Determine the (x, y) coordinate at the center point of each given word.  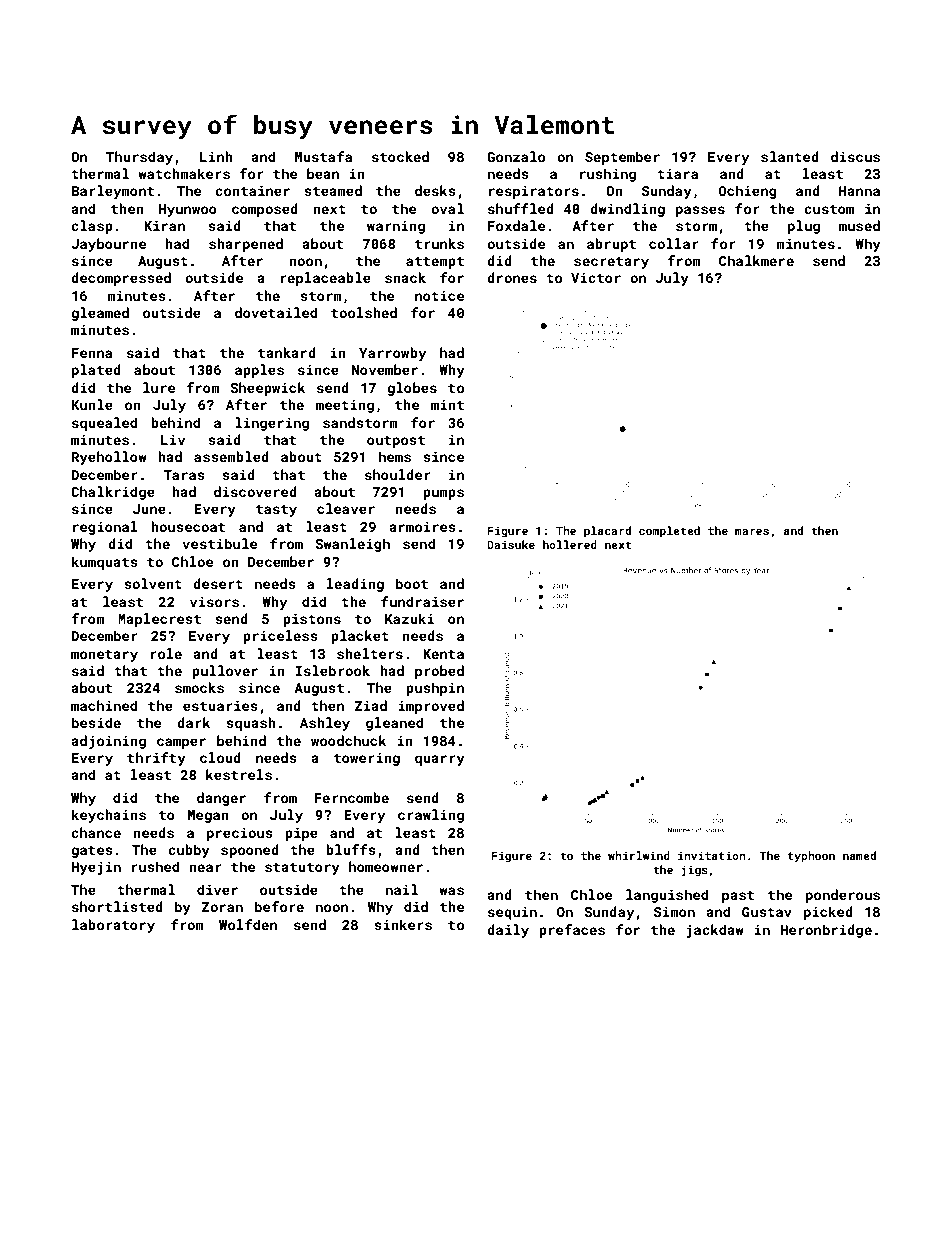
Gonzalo (516, 156)
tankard (287, 352)
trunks (439, 243)
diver (217, 889)
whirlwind (639, 855)
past (738, 897)
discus (855, 156)
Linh (216, 156)
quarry (440, 760)
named (859, 855)
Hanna (859, 191)
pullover (225, 672)
